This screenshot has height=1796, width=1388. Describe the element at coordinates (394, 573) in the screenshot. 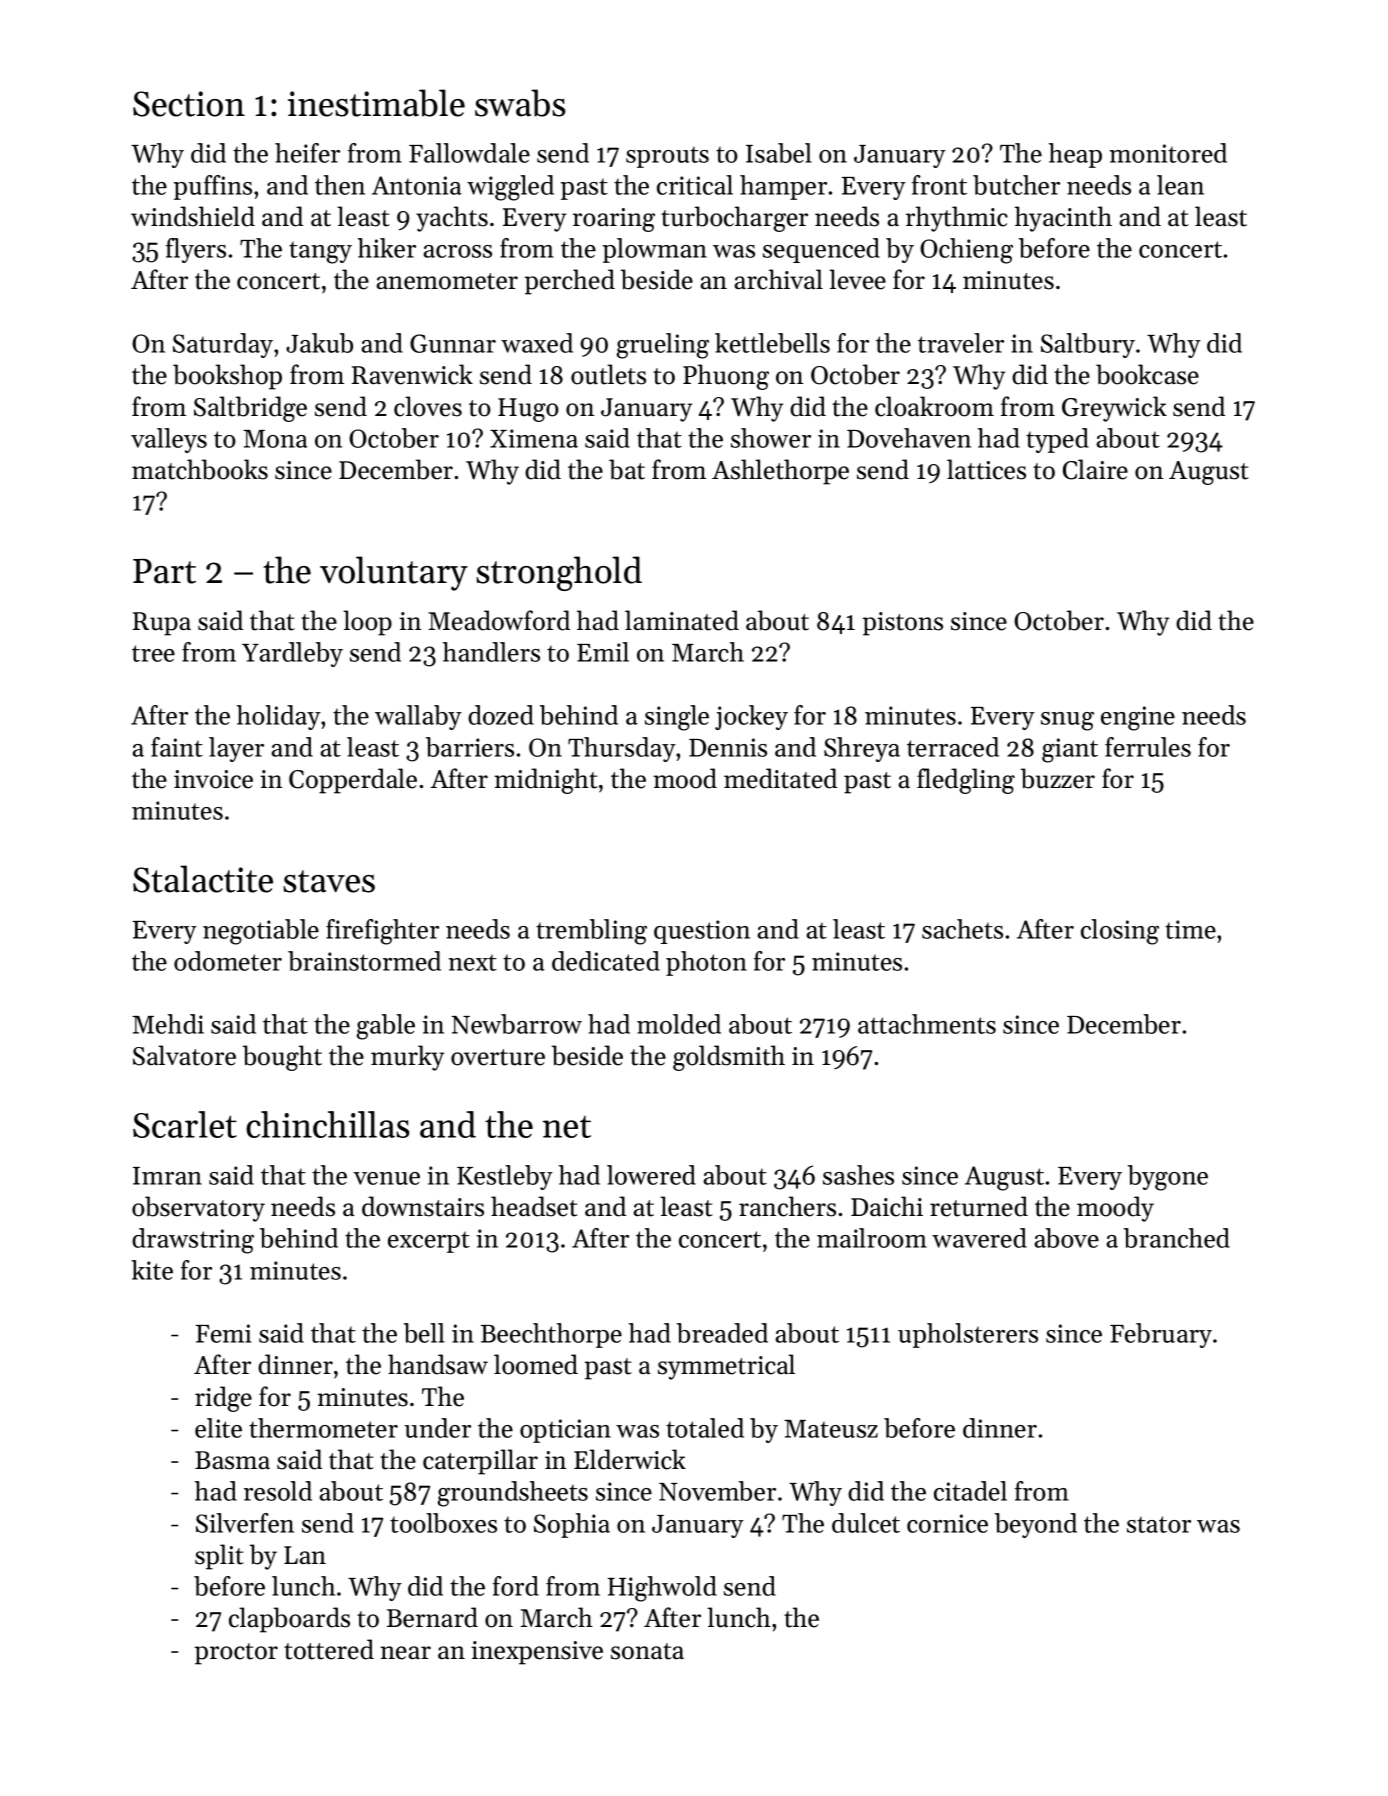

I see `voluntary` at that location.
